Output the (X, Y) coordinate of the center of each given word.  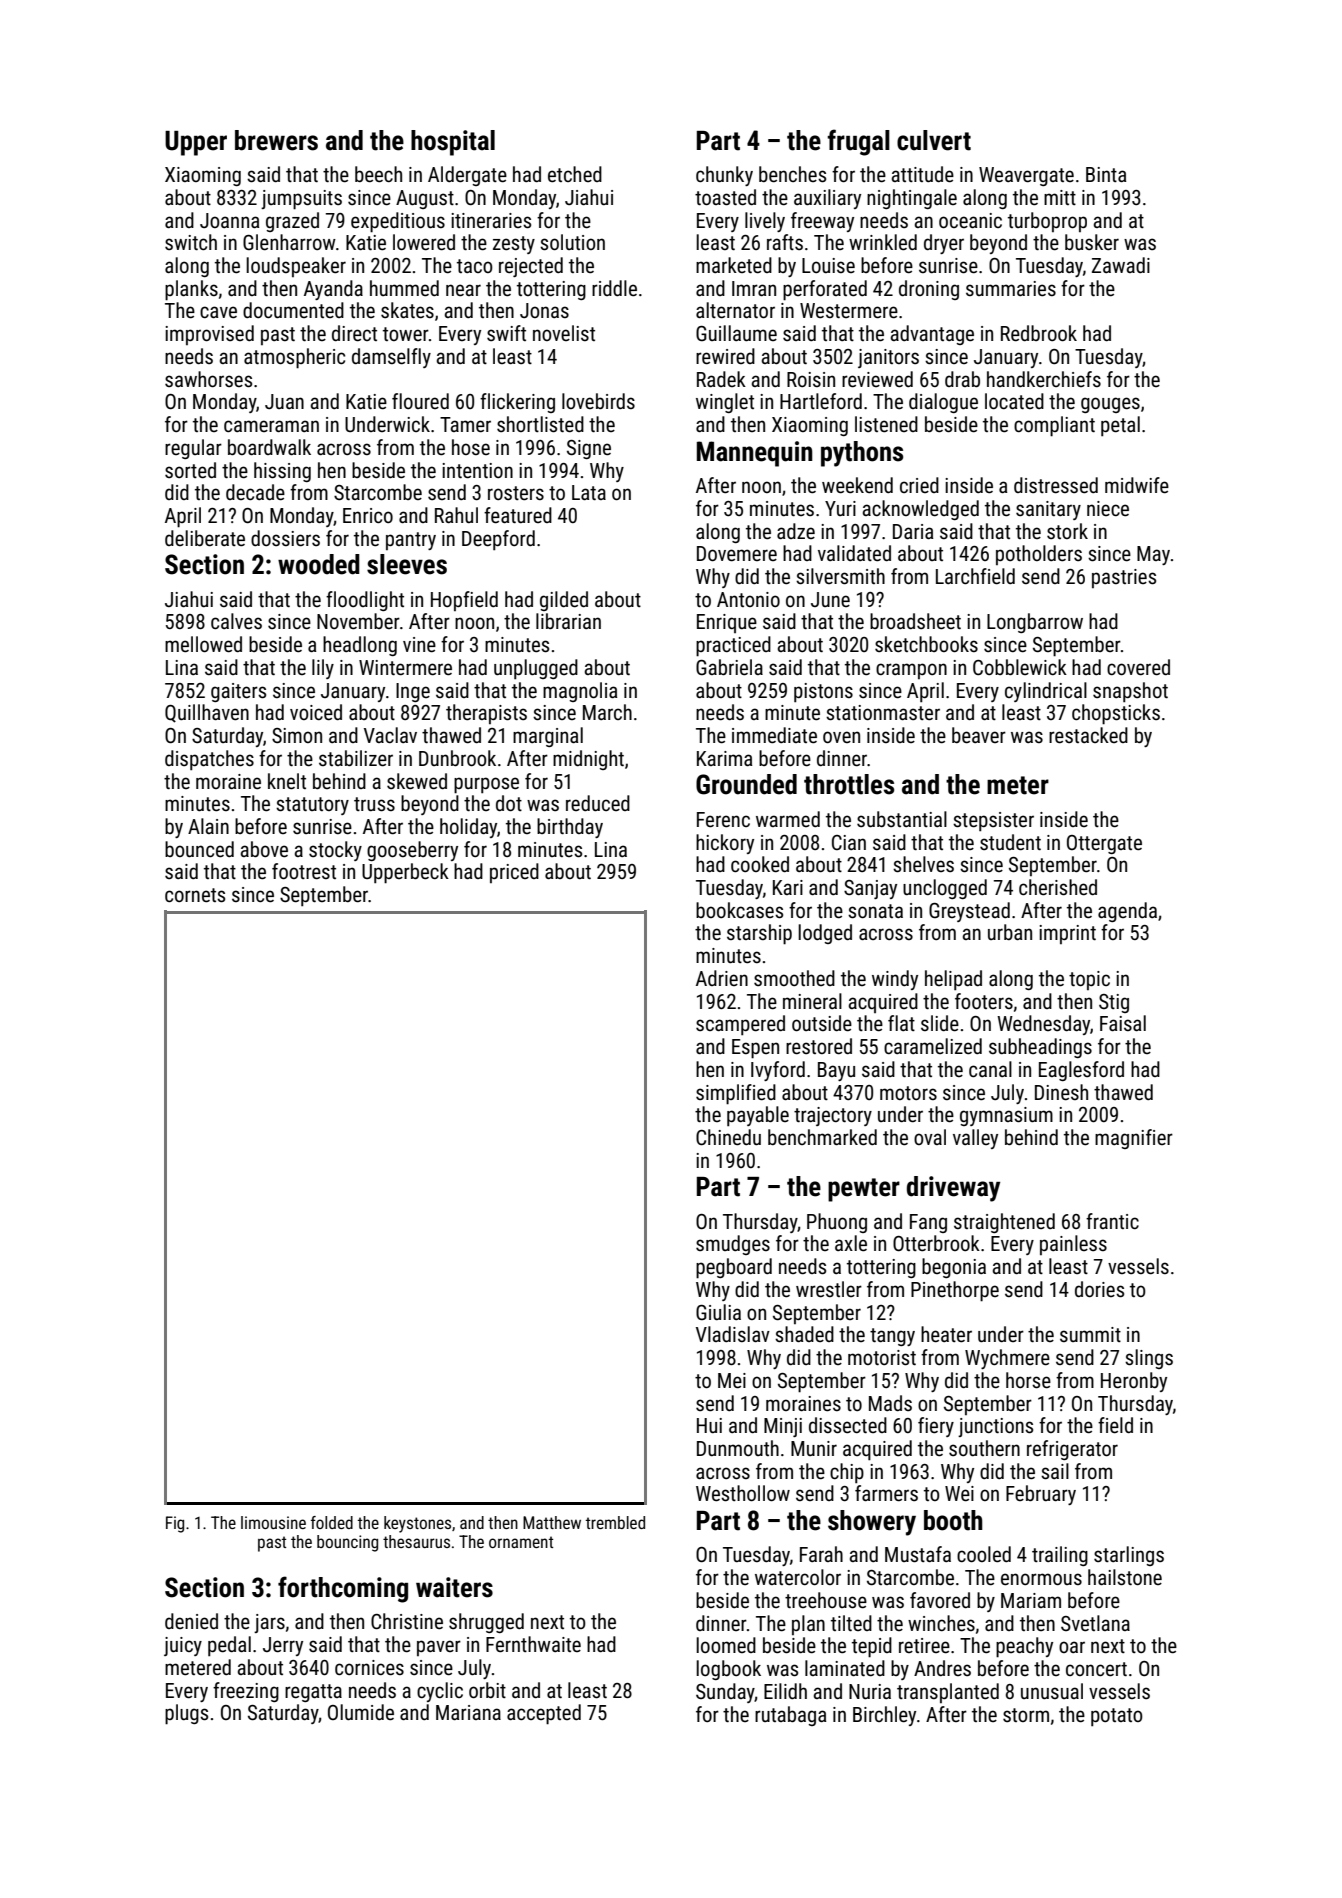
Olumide (361, 1712)
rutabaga (790, 1716)
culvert (934, 140)
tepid (872, 1647)
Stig (1114, 1003)
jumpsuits (301, 200)
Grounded (746, 784)
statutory (312, 806)
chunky (724, 176)
